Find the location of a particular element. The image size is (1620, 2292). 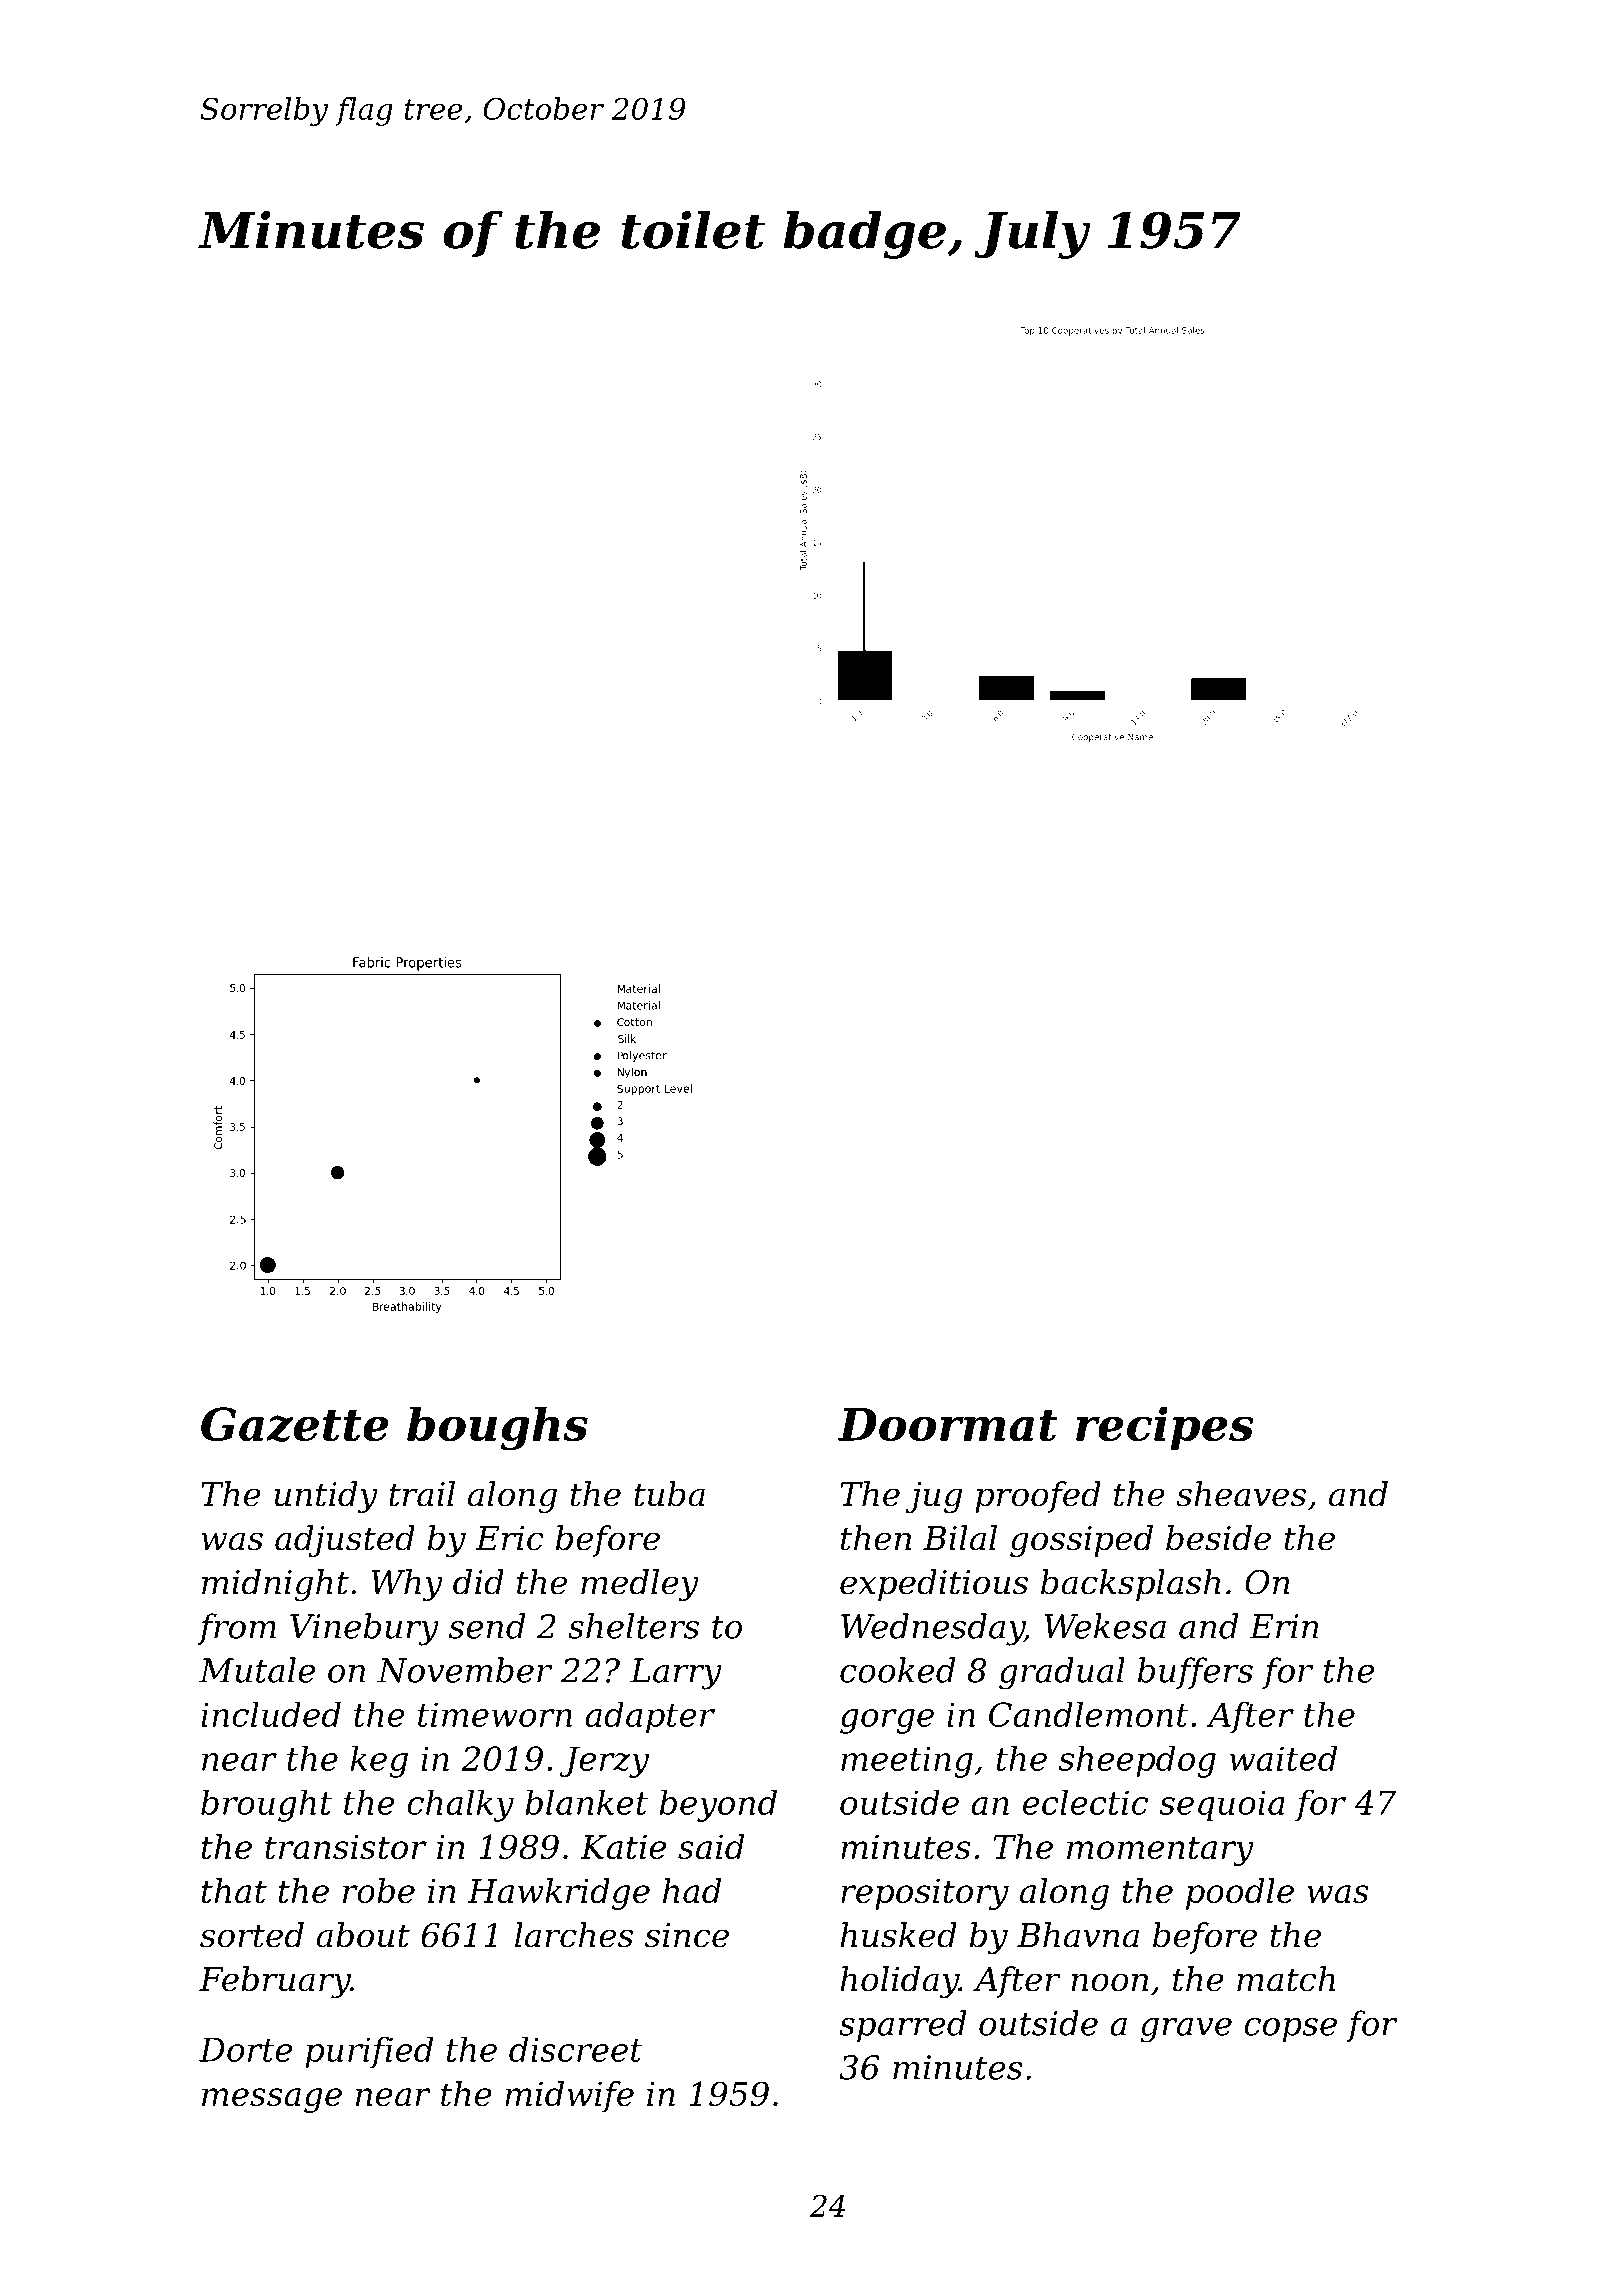

Hawkridge is located at coordinates (559, 1894).
